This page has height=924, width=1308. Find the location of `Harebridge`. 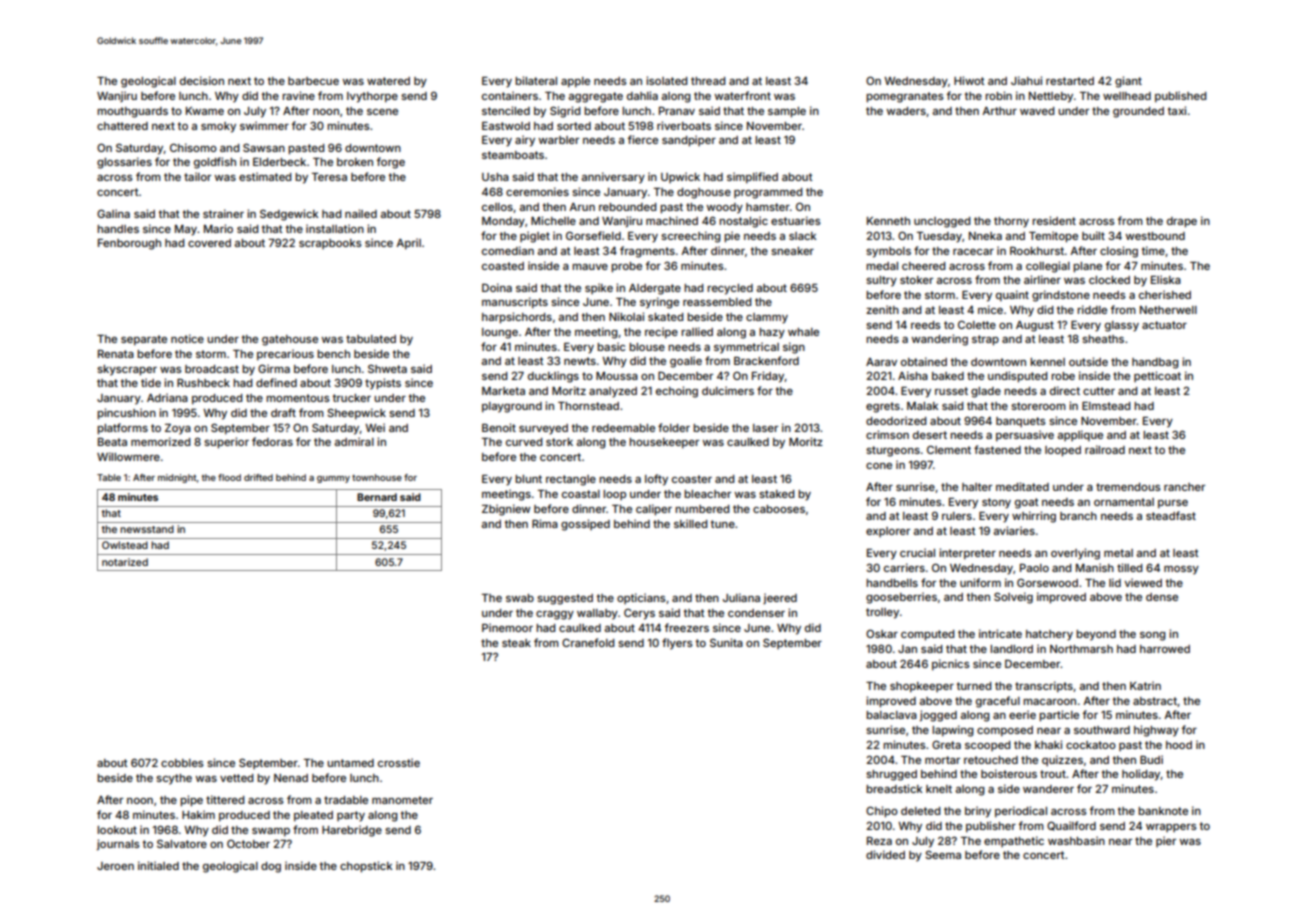

Harebridge is located at coordinates (352, 831).
